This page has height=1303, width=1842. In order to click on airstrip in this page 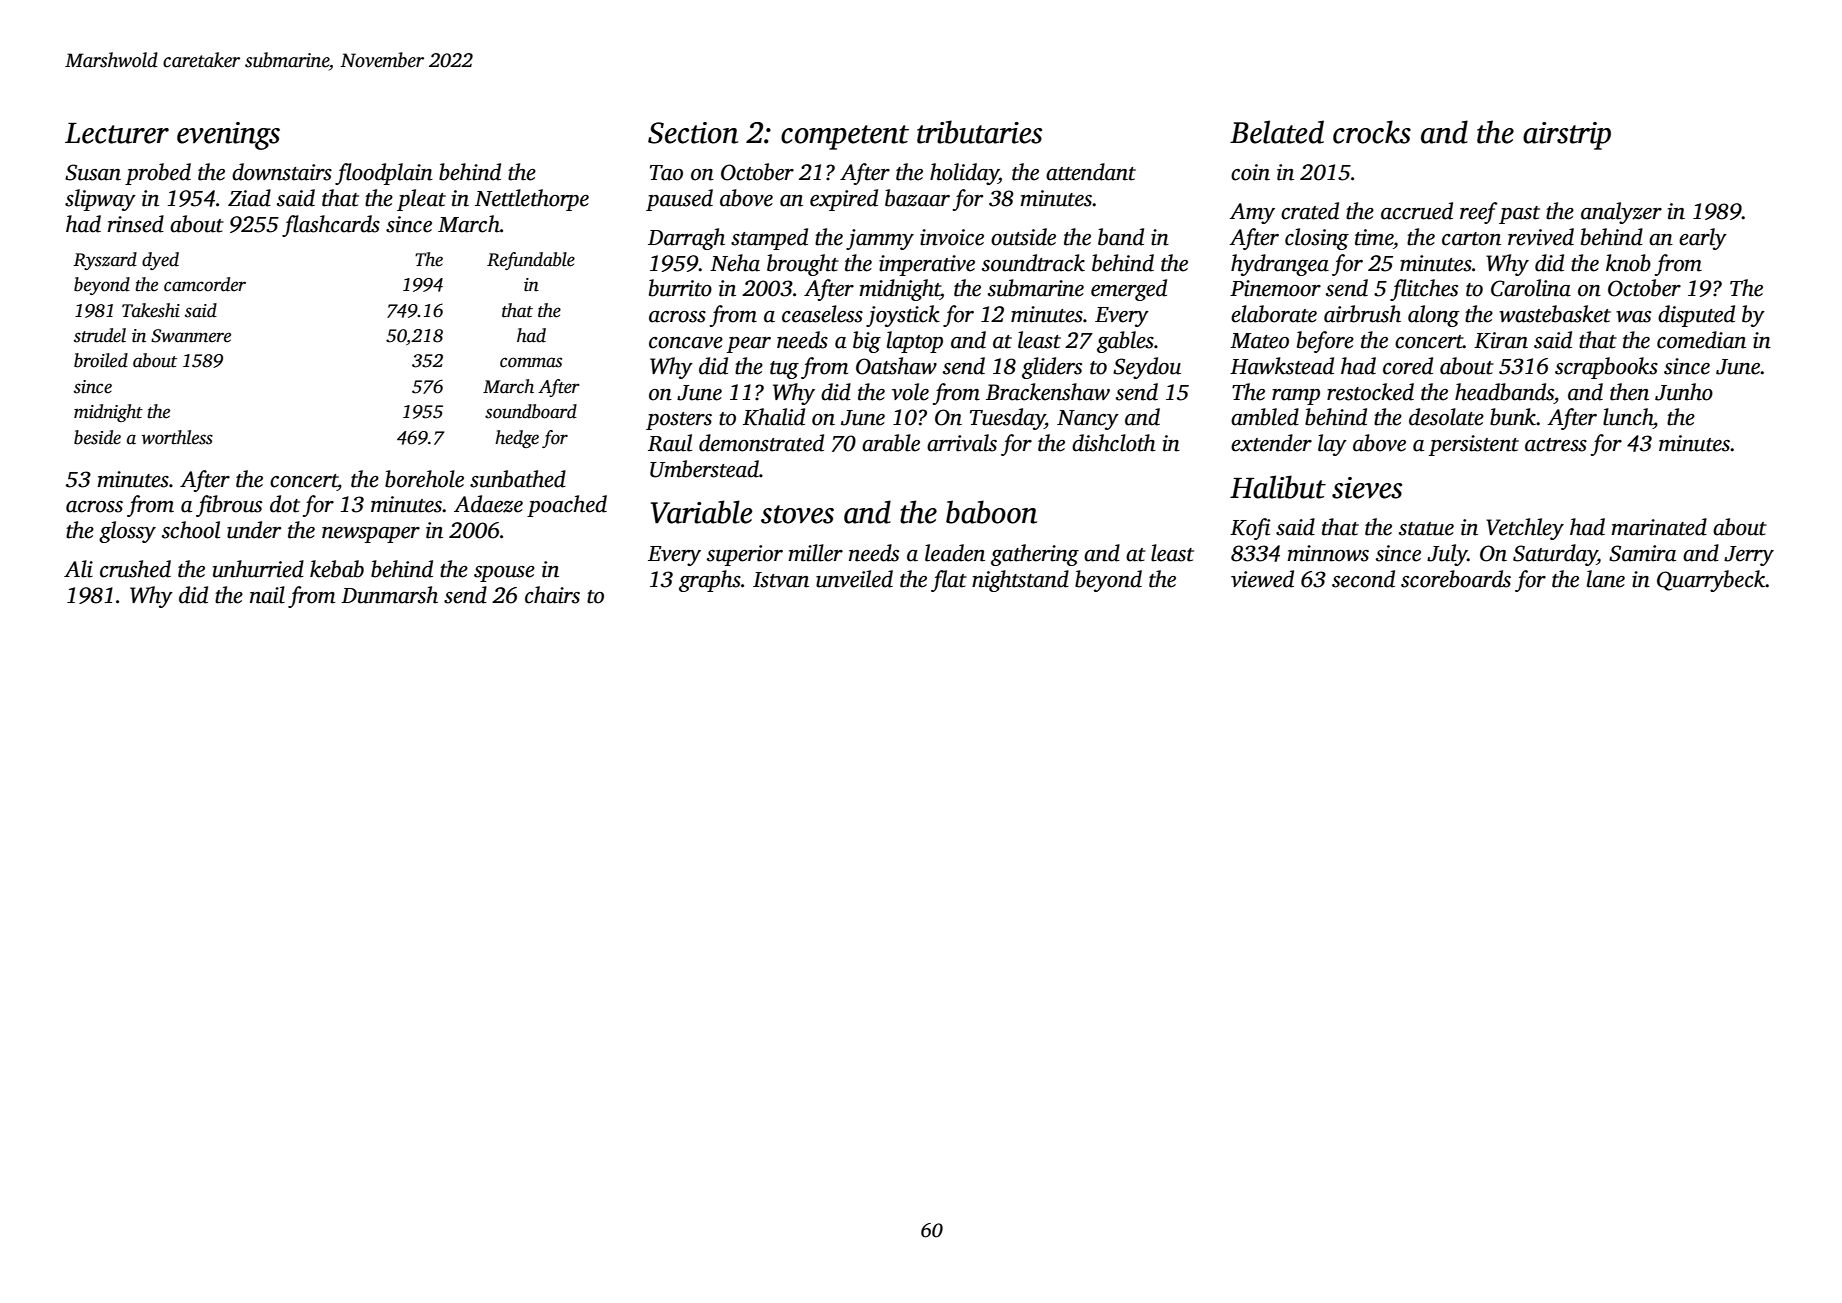, I will do `click(1567, 136)`.
